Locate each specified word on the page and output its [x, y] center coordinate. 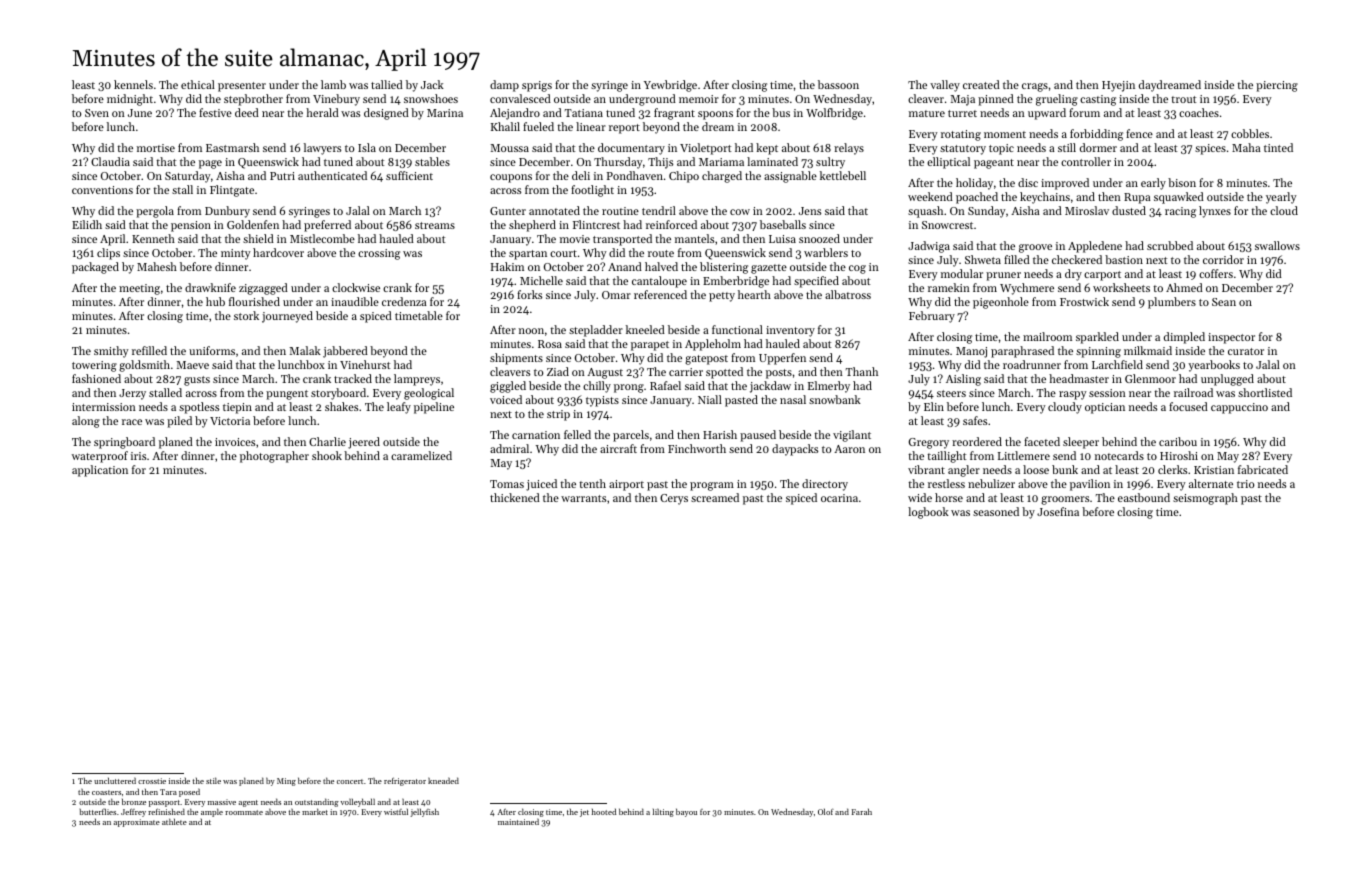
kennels [133, 84]
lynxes [1215, 212]
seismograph [1205, 499]
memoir [699, 99]
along [86, 422]
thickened [515, 497]
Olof [826, 811]
